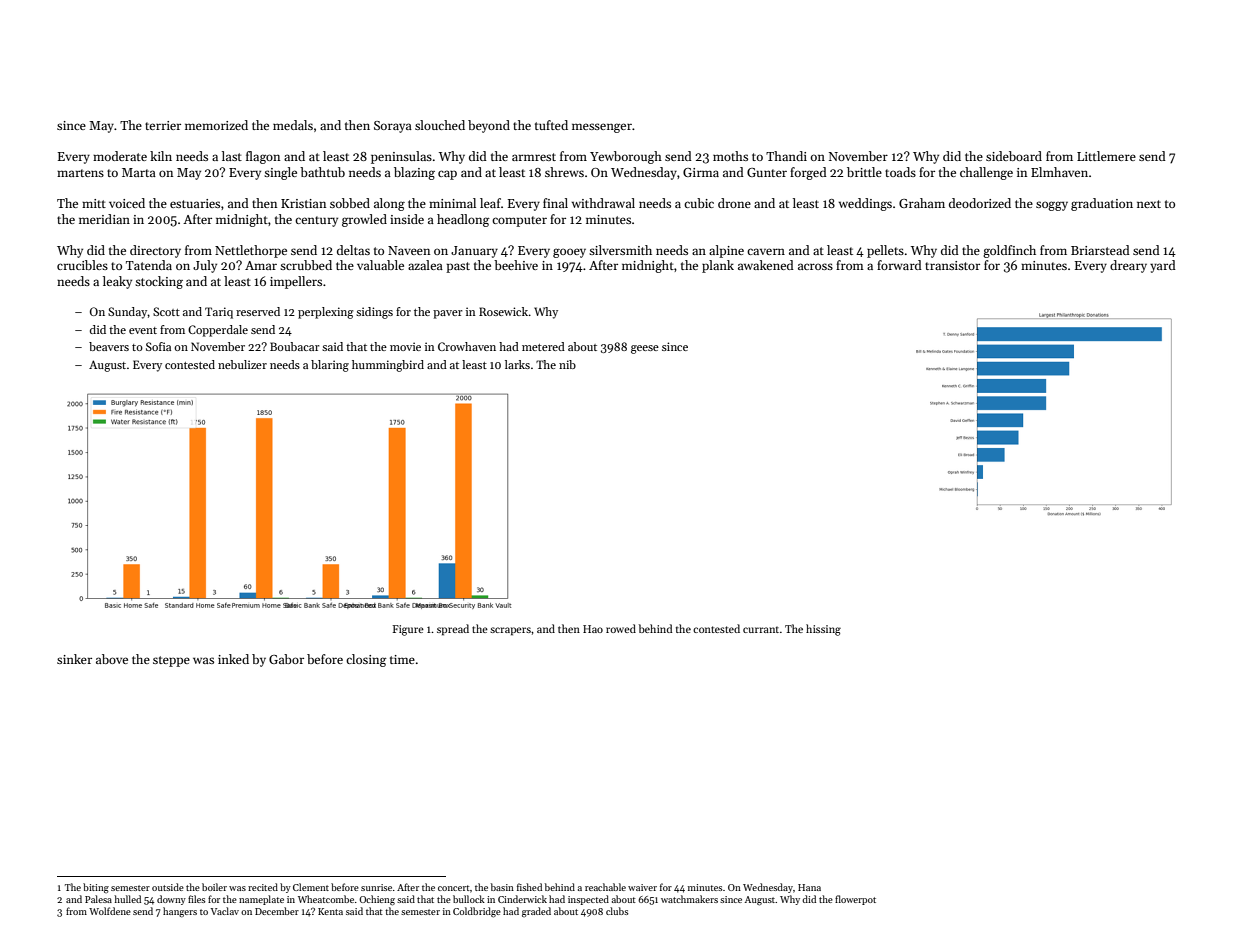 The image size is (1233, 952). Describe the element at coordinates (330, 366) in the screenshot. I see `blaring` at that location.
